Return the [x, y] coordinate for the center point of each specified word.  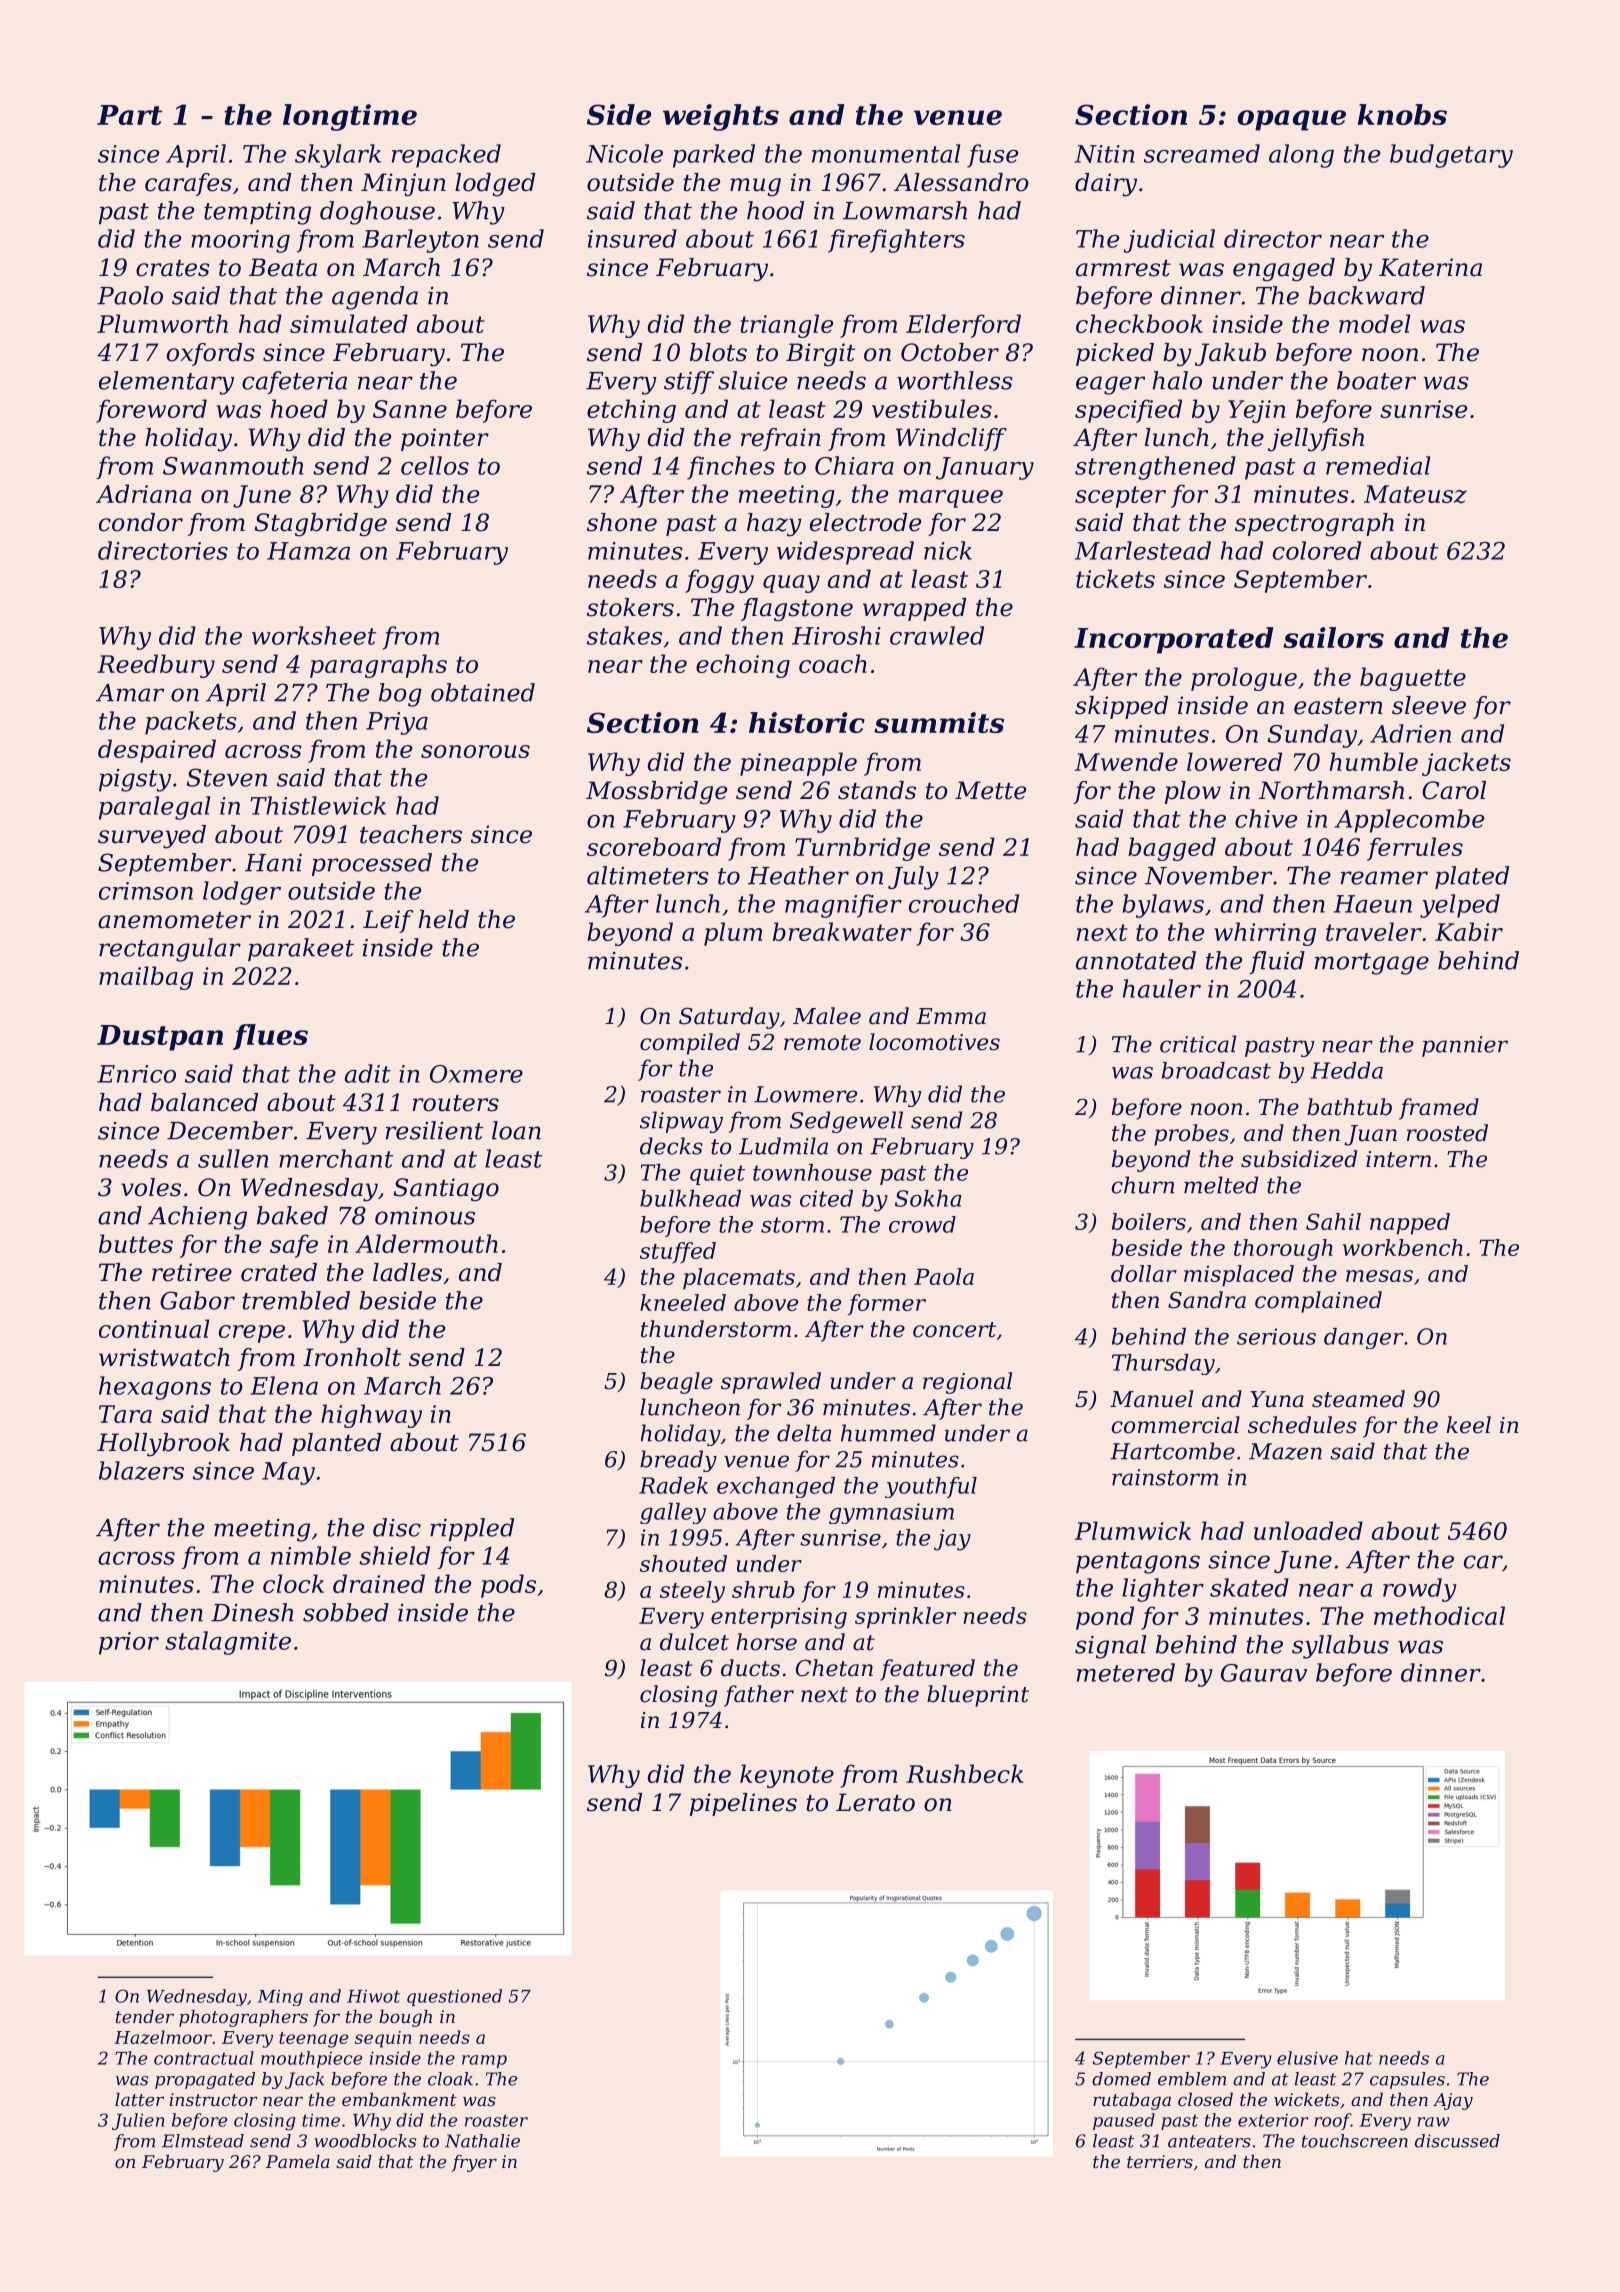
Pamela [298, 2161]
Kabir [1469, 931]
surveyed [152, 837]
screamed [1202, 153]
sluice [752, 380]
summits [939, 722]
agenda [375, 298]
